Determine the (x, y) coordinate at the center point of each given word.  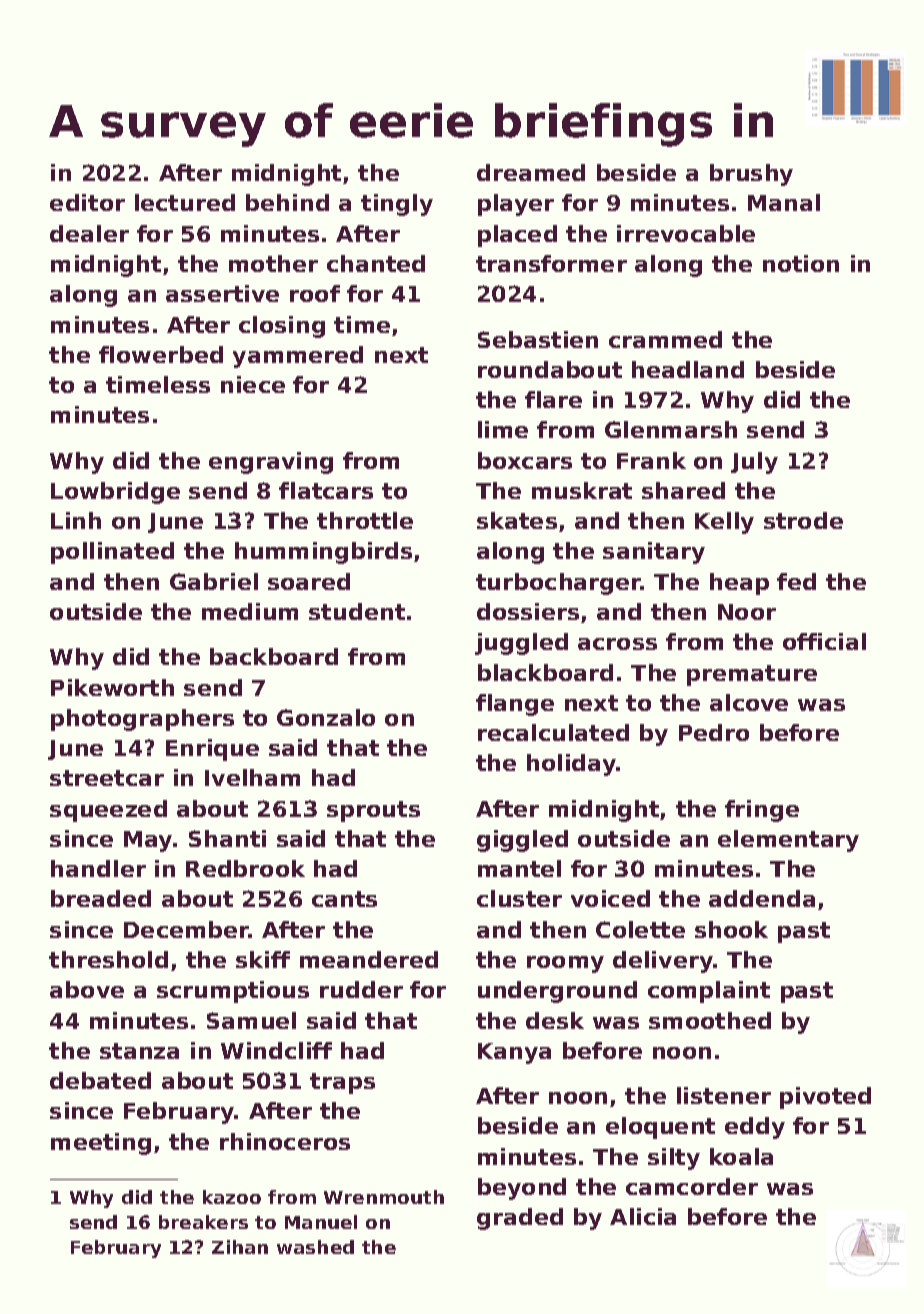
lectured (185, 202)
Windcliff (276, 1050)
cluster (519, 898)
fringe (762, 811)
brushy (751, 175)
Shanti (227, 838)
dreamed (531, 172)
